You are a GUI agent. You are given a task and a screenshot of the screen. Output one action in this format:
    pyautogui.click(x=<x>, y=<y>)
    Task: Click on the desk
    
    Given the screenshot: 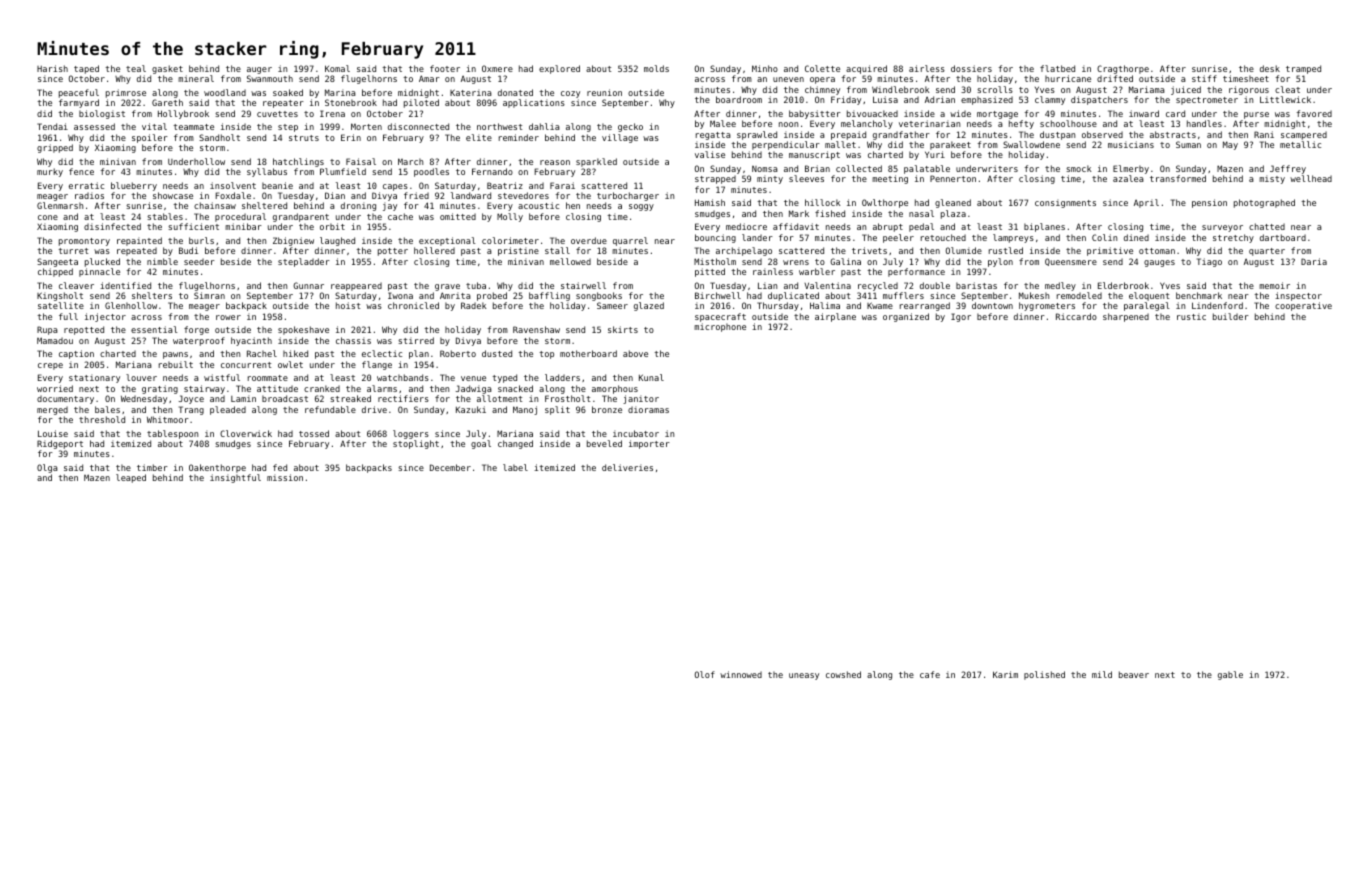 What is the action you would take?
    pyautogui.click(x=1270, y=68)
